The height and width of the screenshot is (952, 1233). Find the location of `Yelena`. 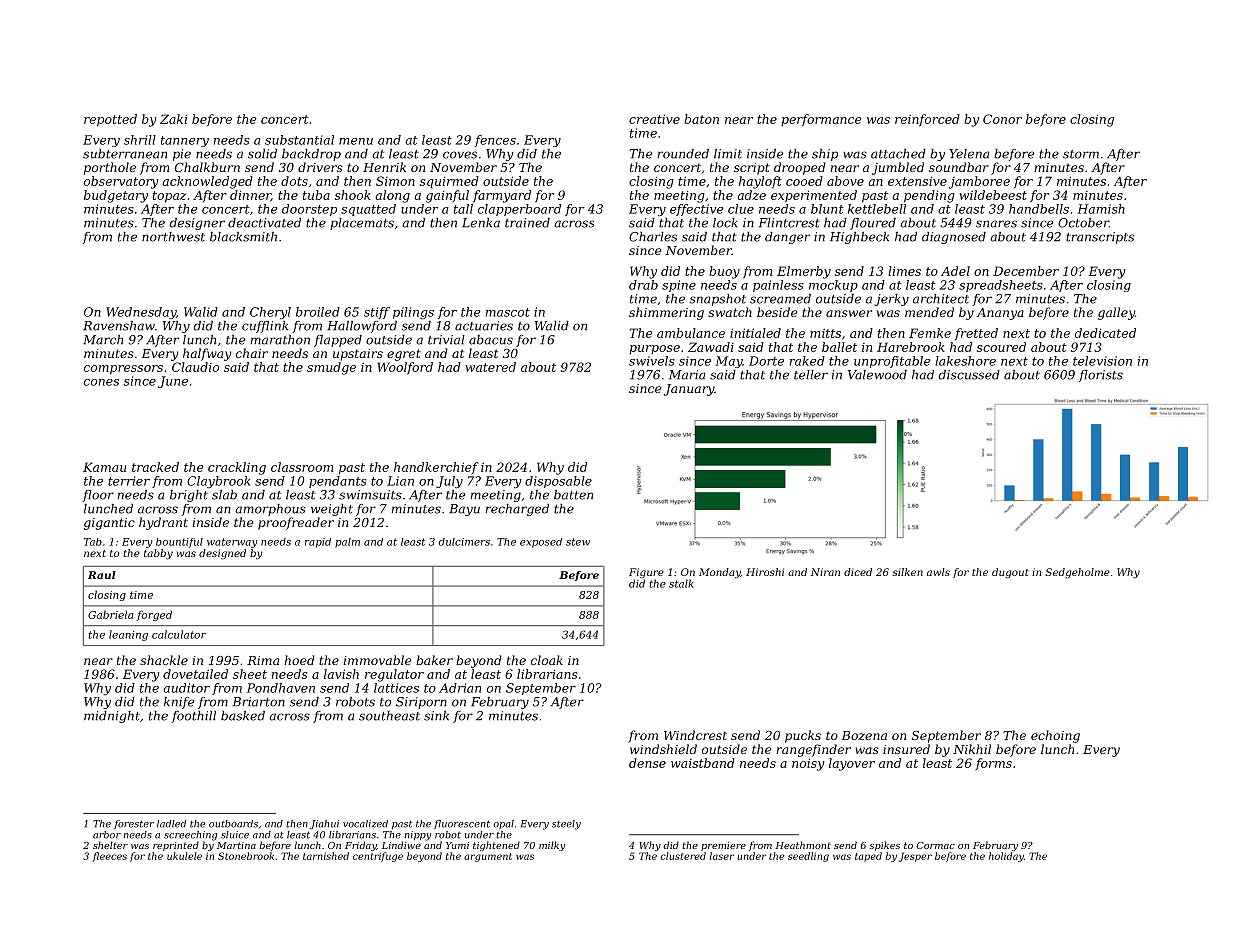

Yelena is located at coordinates (969, 154).
